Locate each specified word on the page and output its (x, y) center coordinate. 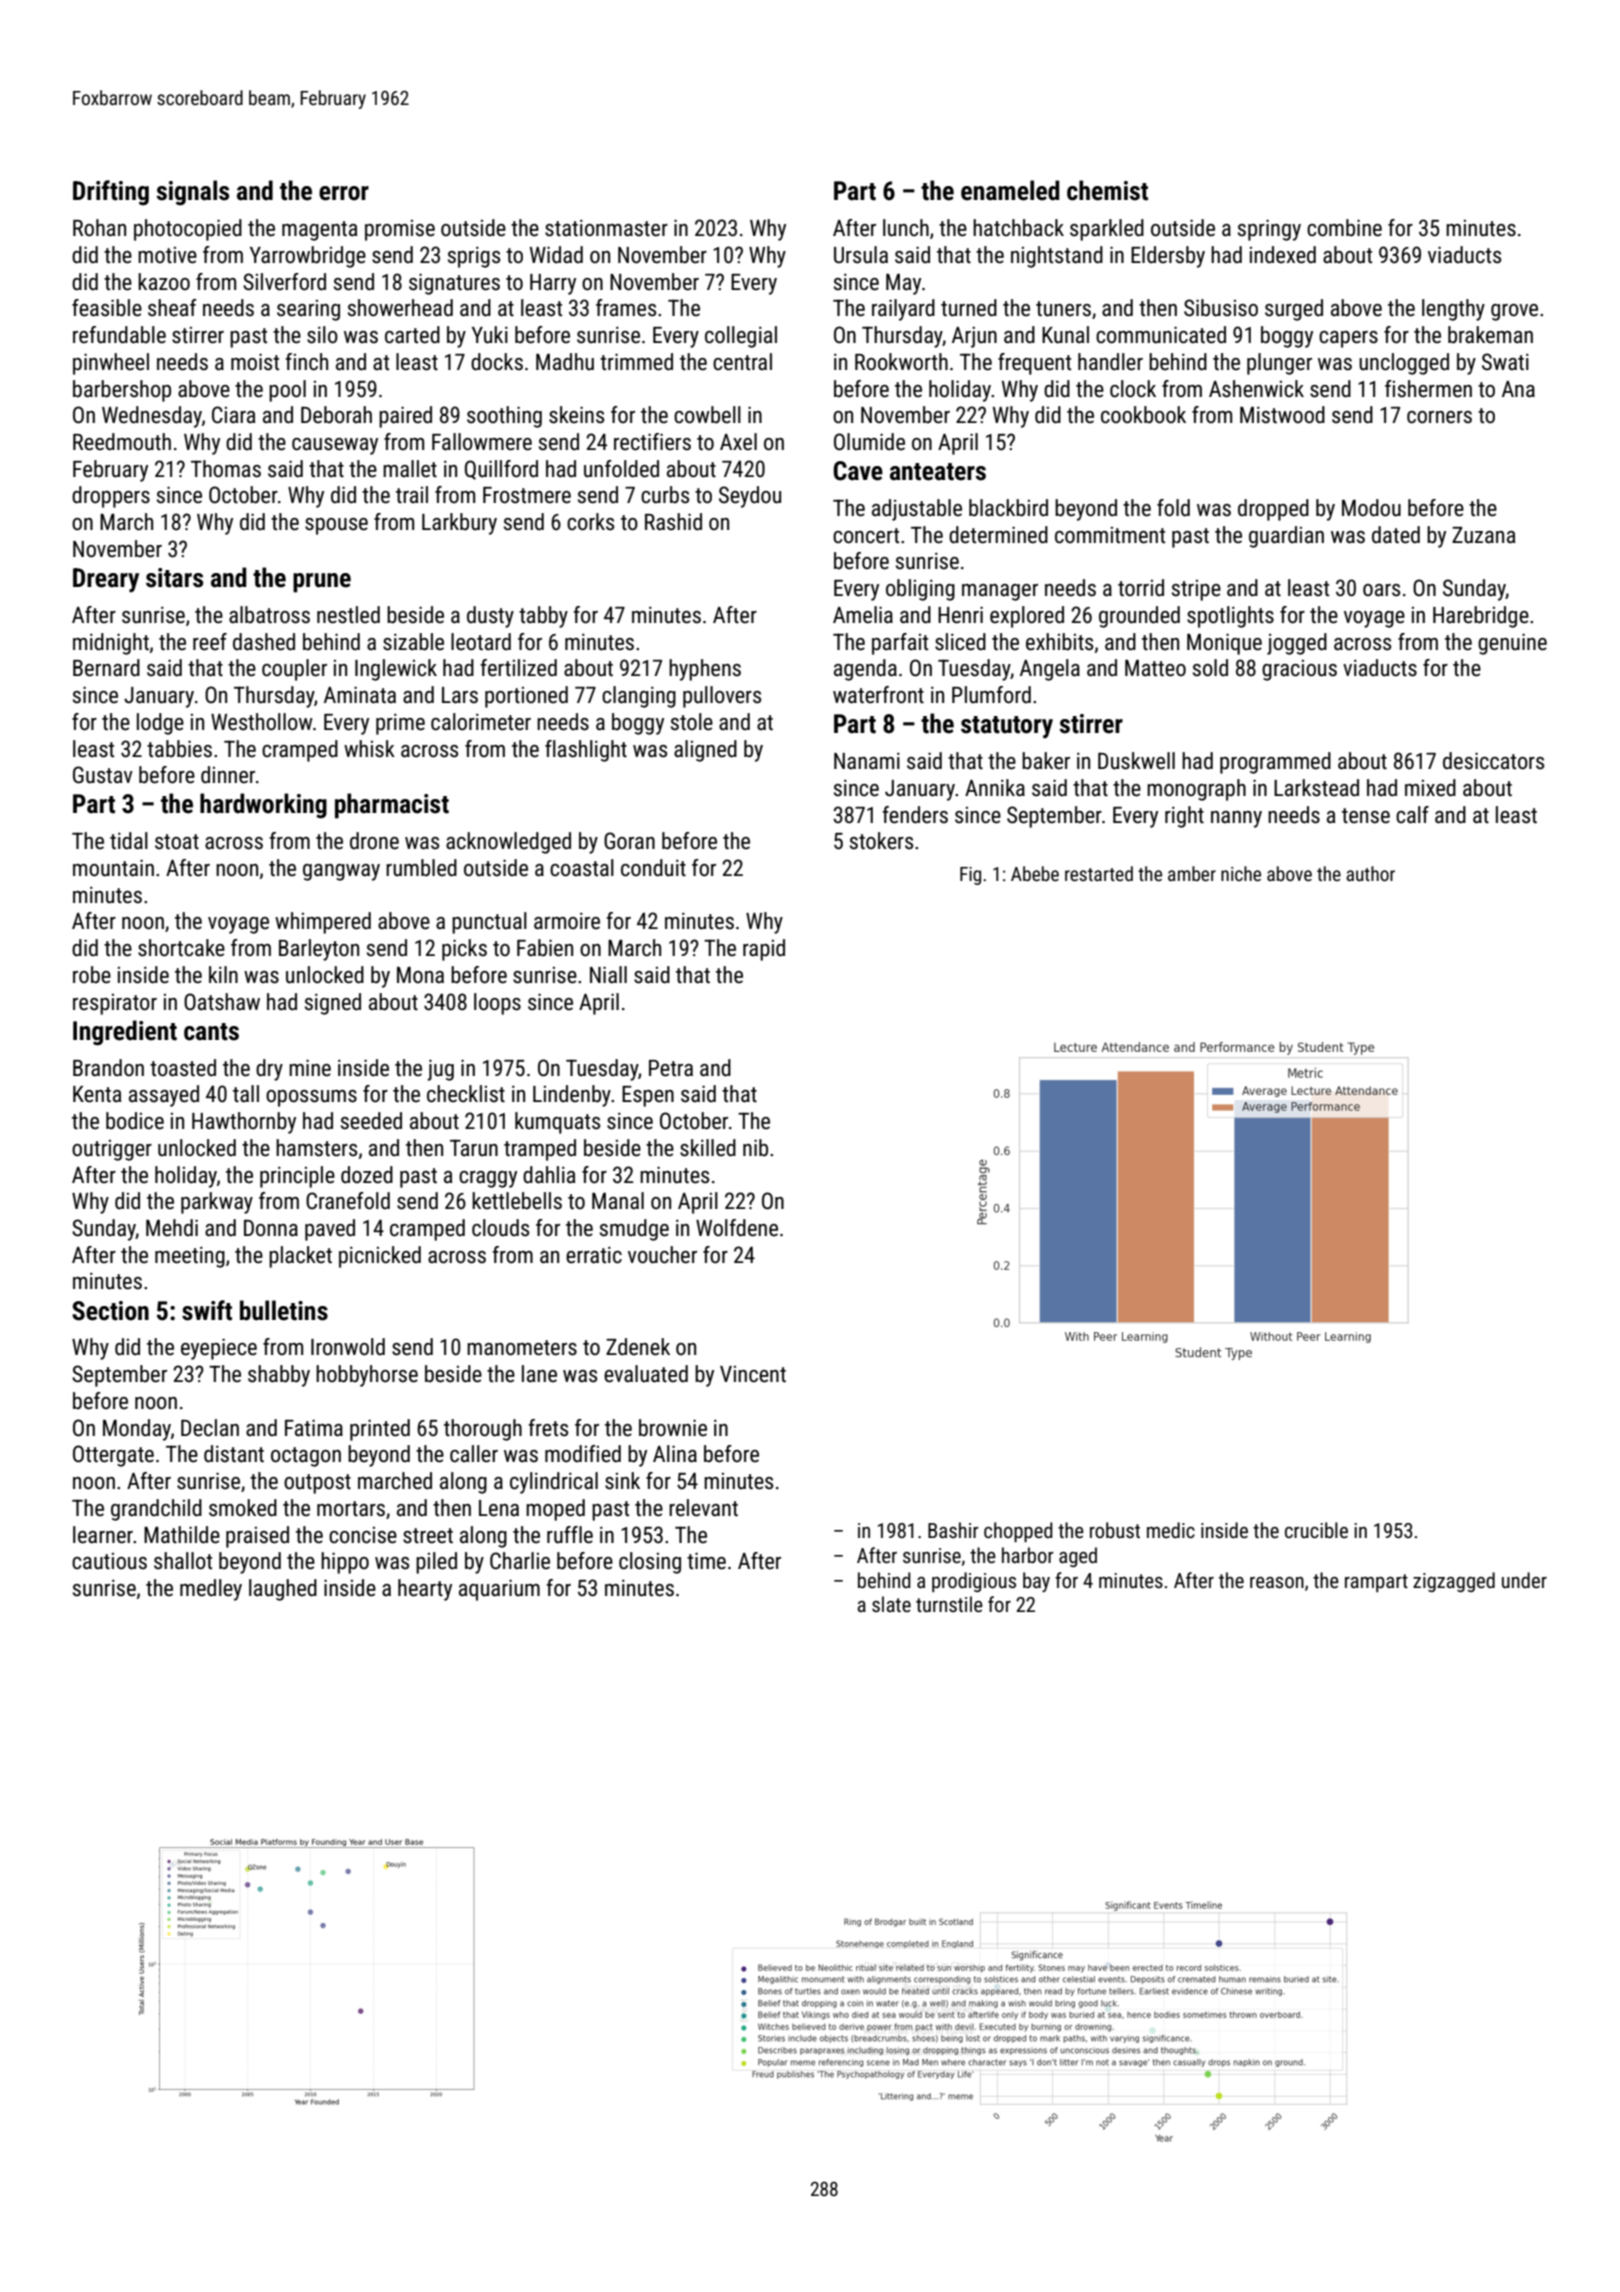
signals (192, 193)
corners (1439, 417)
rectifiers (652, 442)
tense (1366, 816)
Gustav (103, 775)
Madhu (565, 362)
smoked (243, 1508)
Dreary (106, 580)
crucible (1316, 1530)
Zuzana (1484, 535)
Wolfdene (737, 1228)
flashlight (586, 751)
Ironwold (348, 1347)
